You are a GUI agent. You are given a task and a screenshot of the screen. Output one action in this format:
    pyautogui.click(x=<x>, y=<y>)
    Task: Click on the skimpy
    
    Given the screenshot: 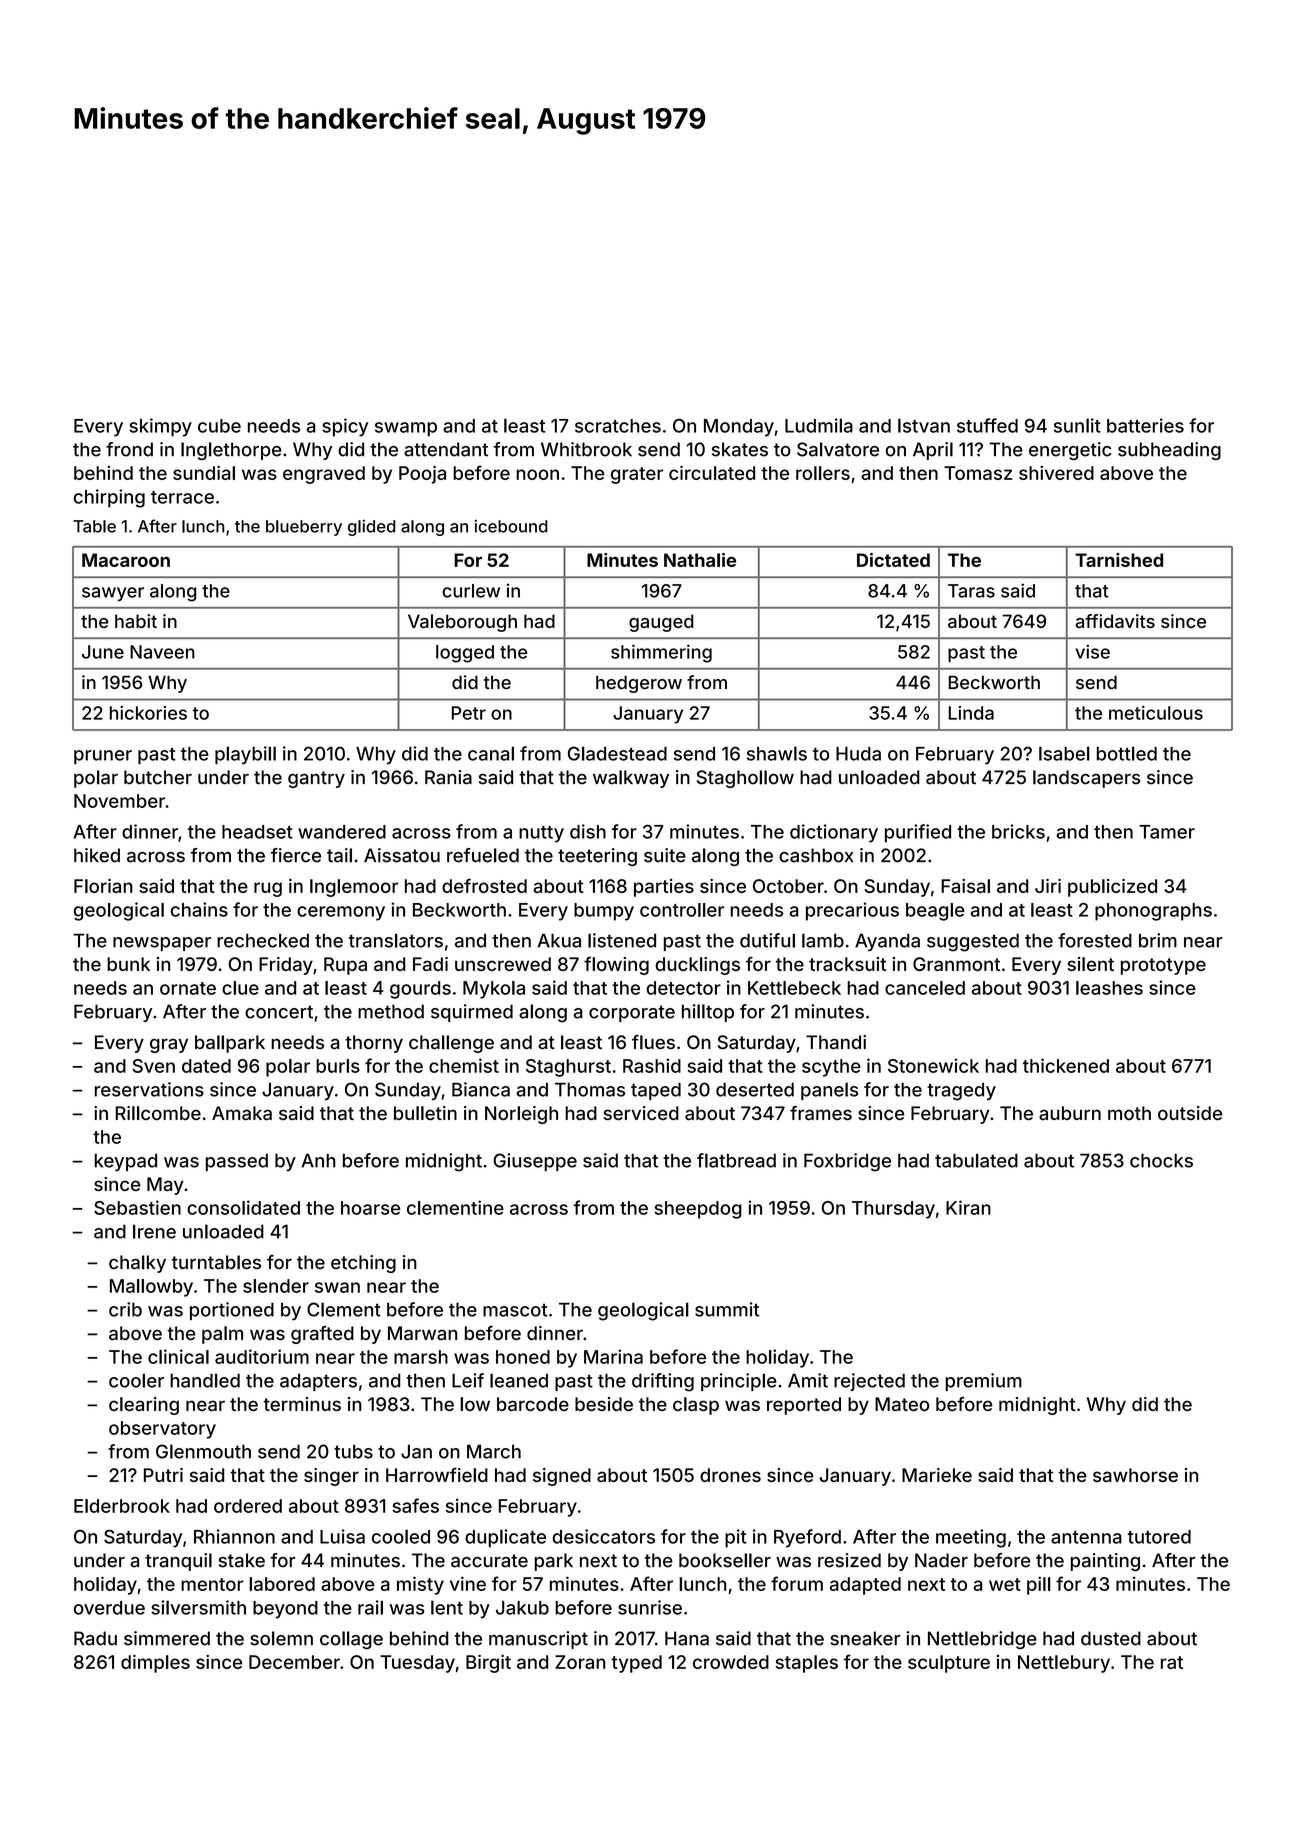 What is the action you would take?
    pyautogui.click(x=160, y=427)
